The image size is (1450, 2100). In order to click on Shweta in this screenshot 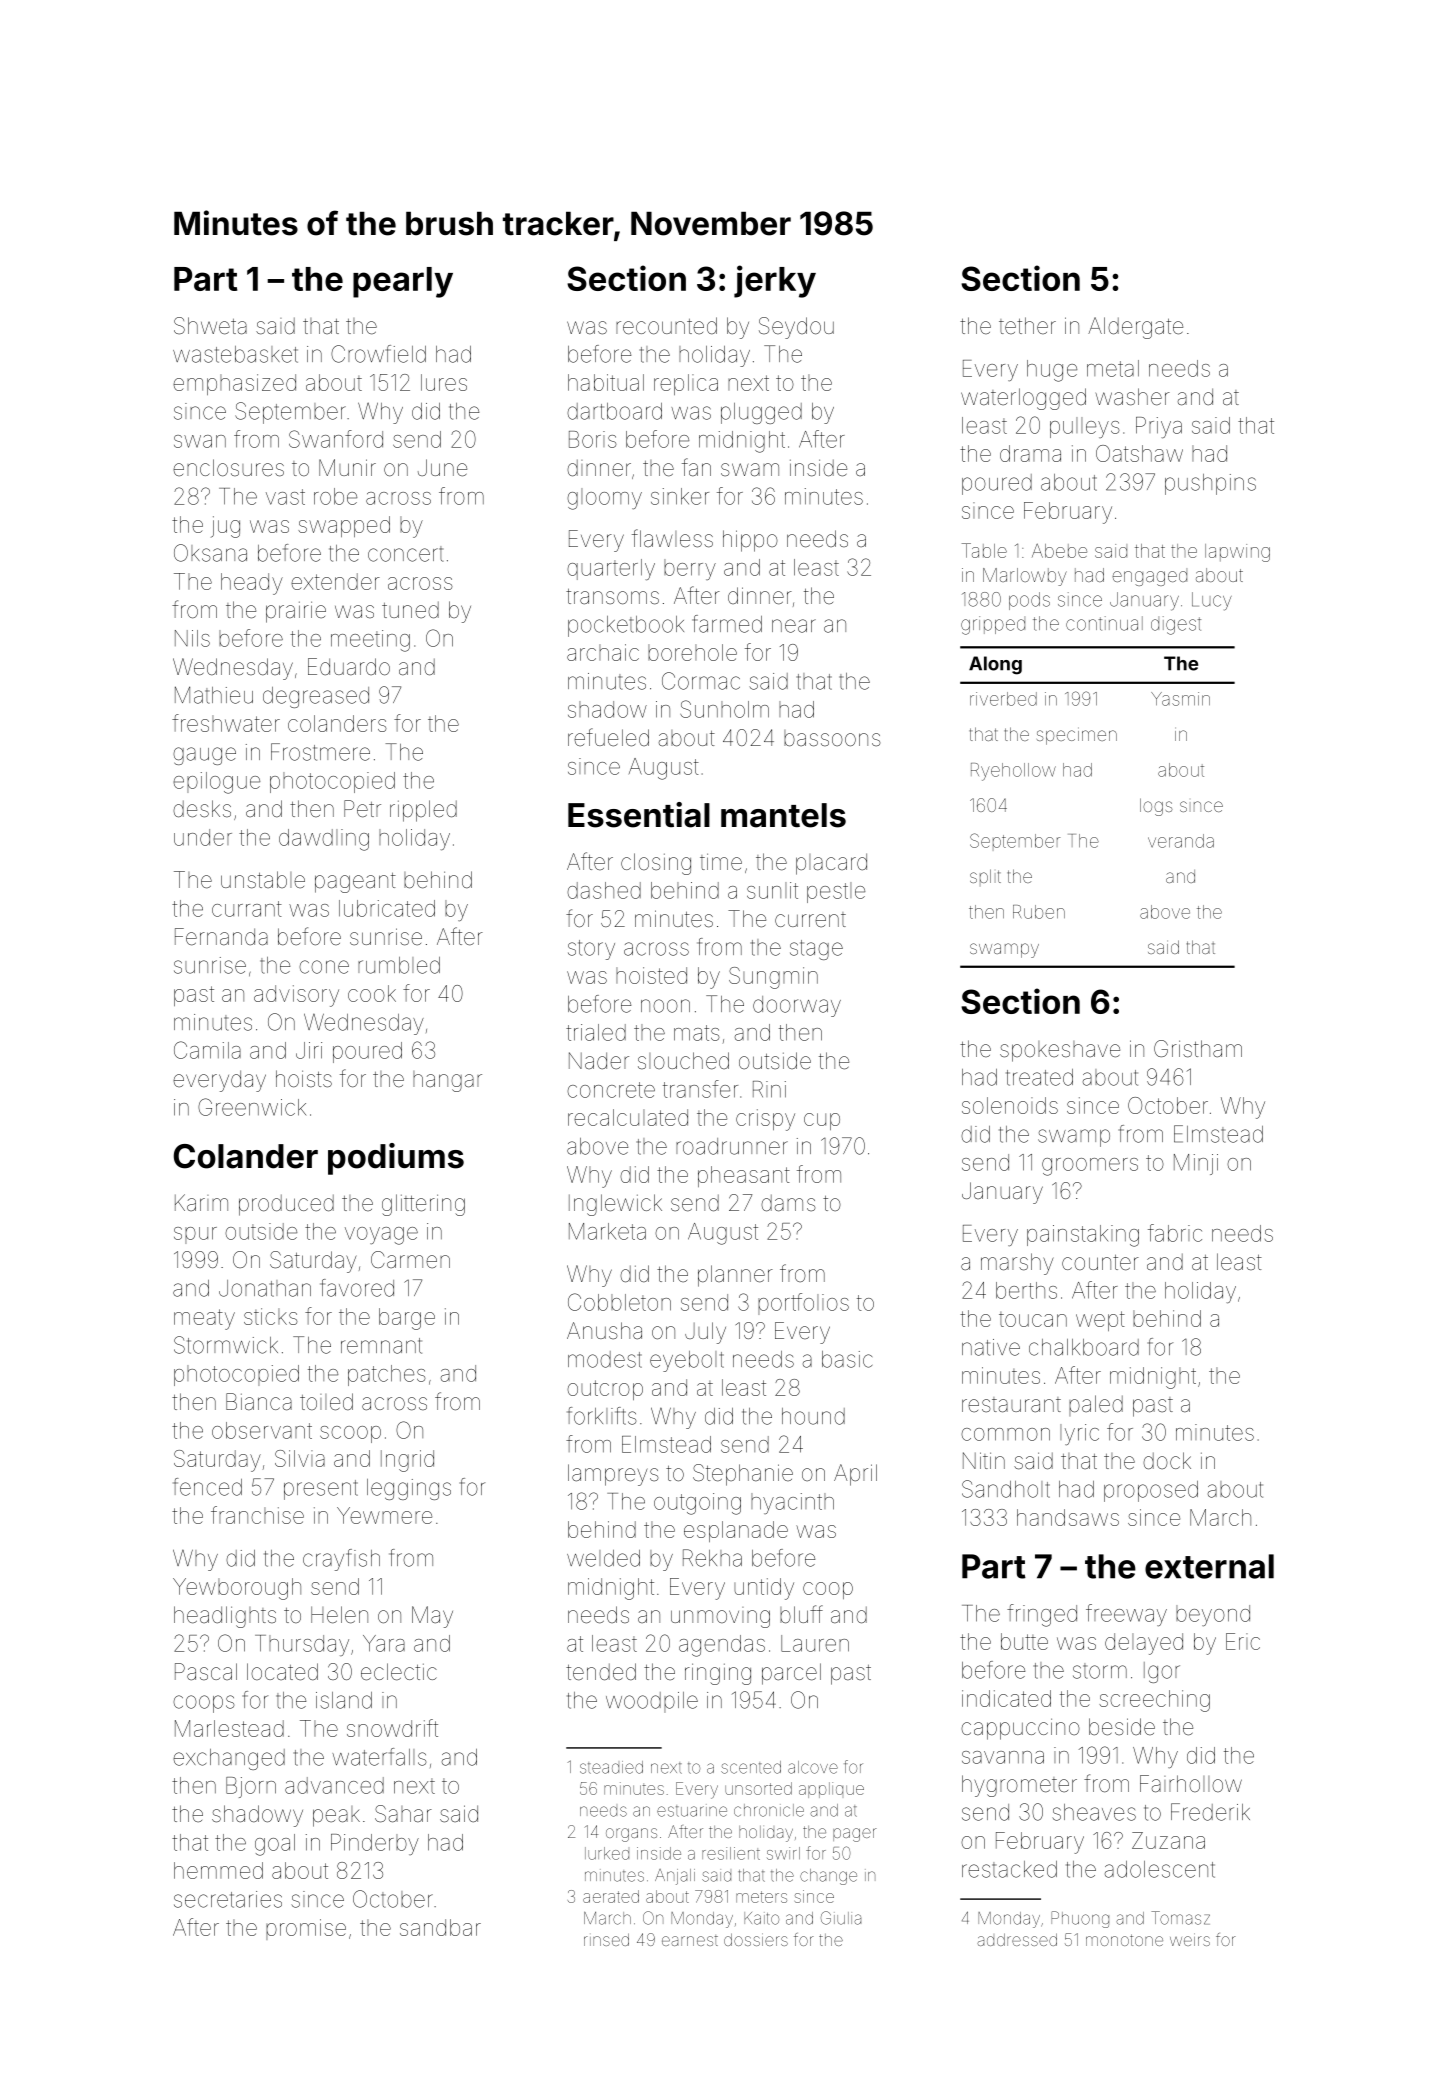, I will do `click(210, 326)`.
